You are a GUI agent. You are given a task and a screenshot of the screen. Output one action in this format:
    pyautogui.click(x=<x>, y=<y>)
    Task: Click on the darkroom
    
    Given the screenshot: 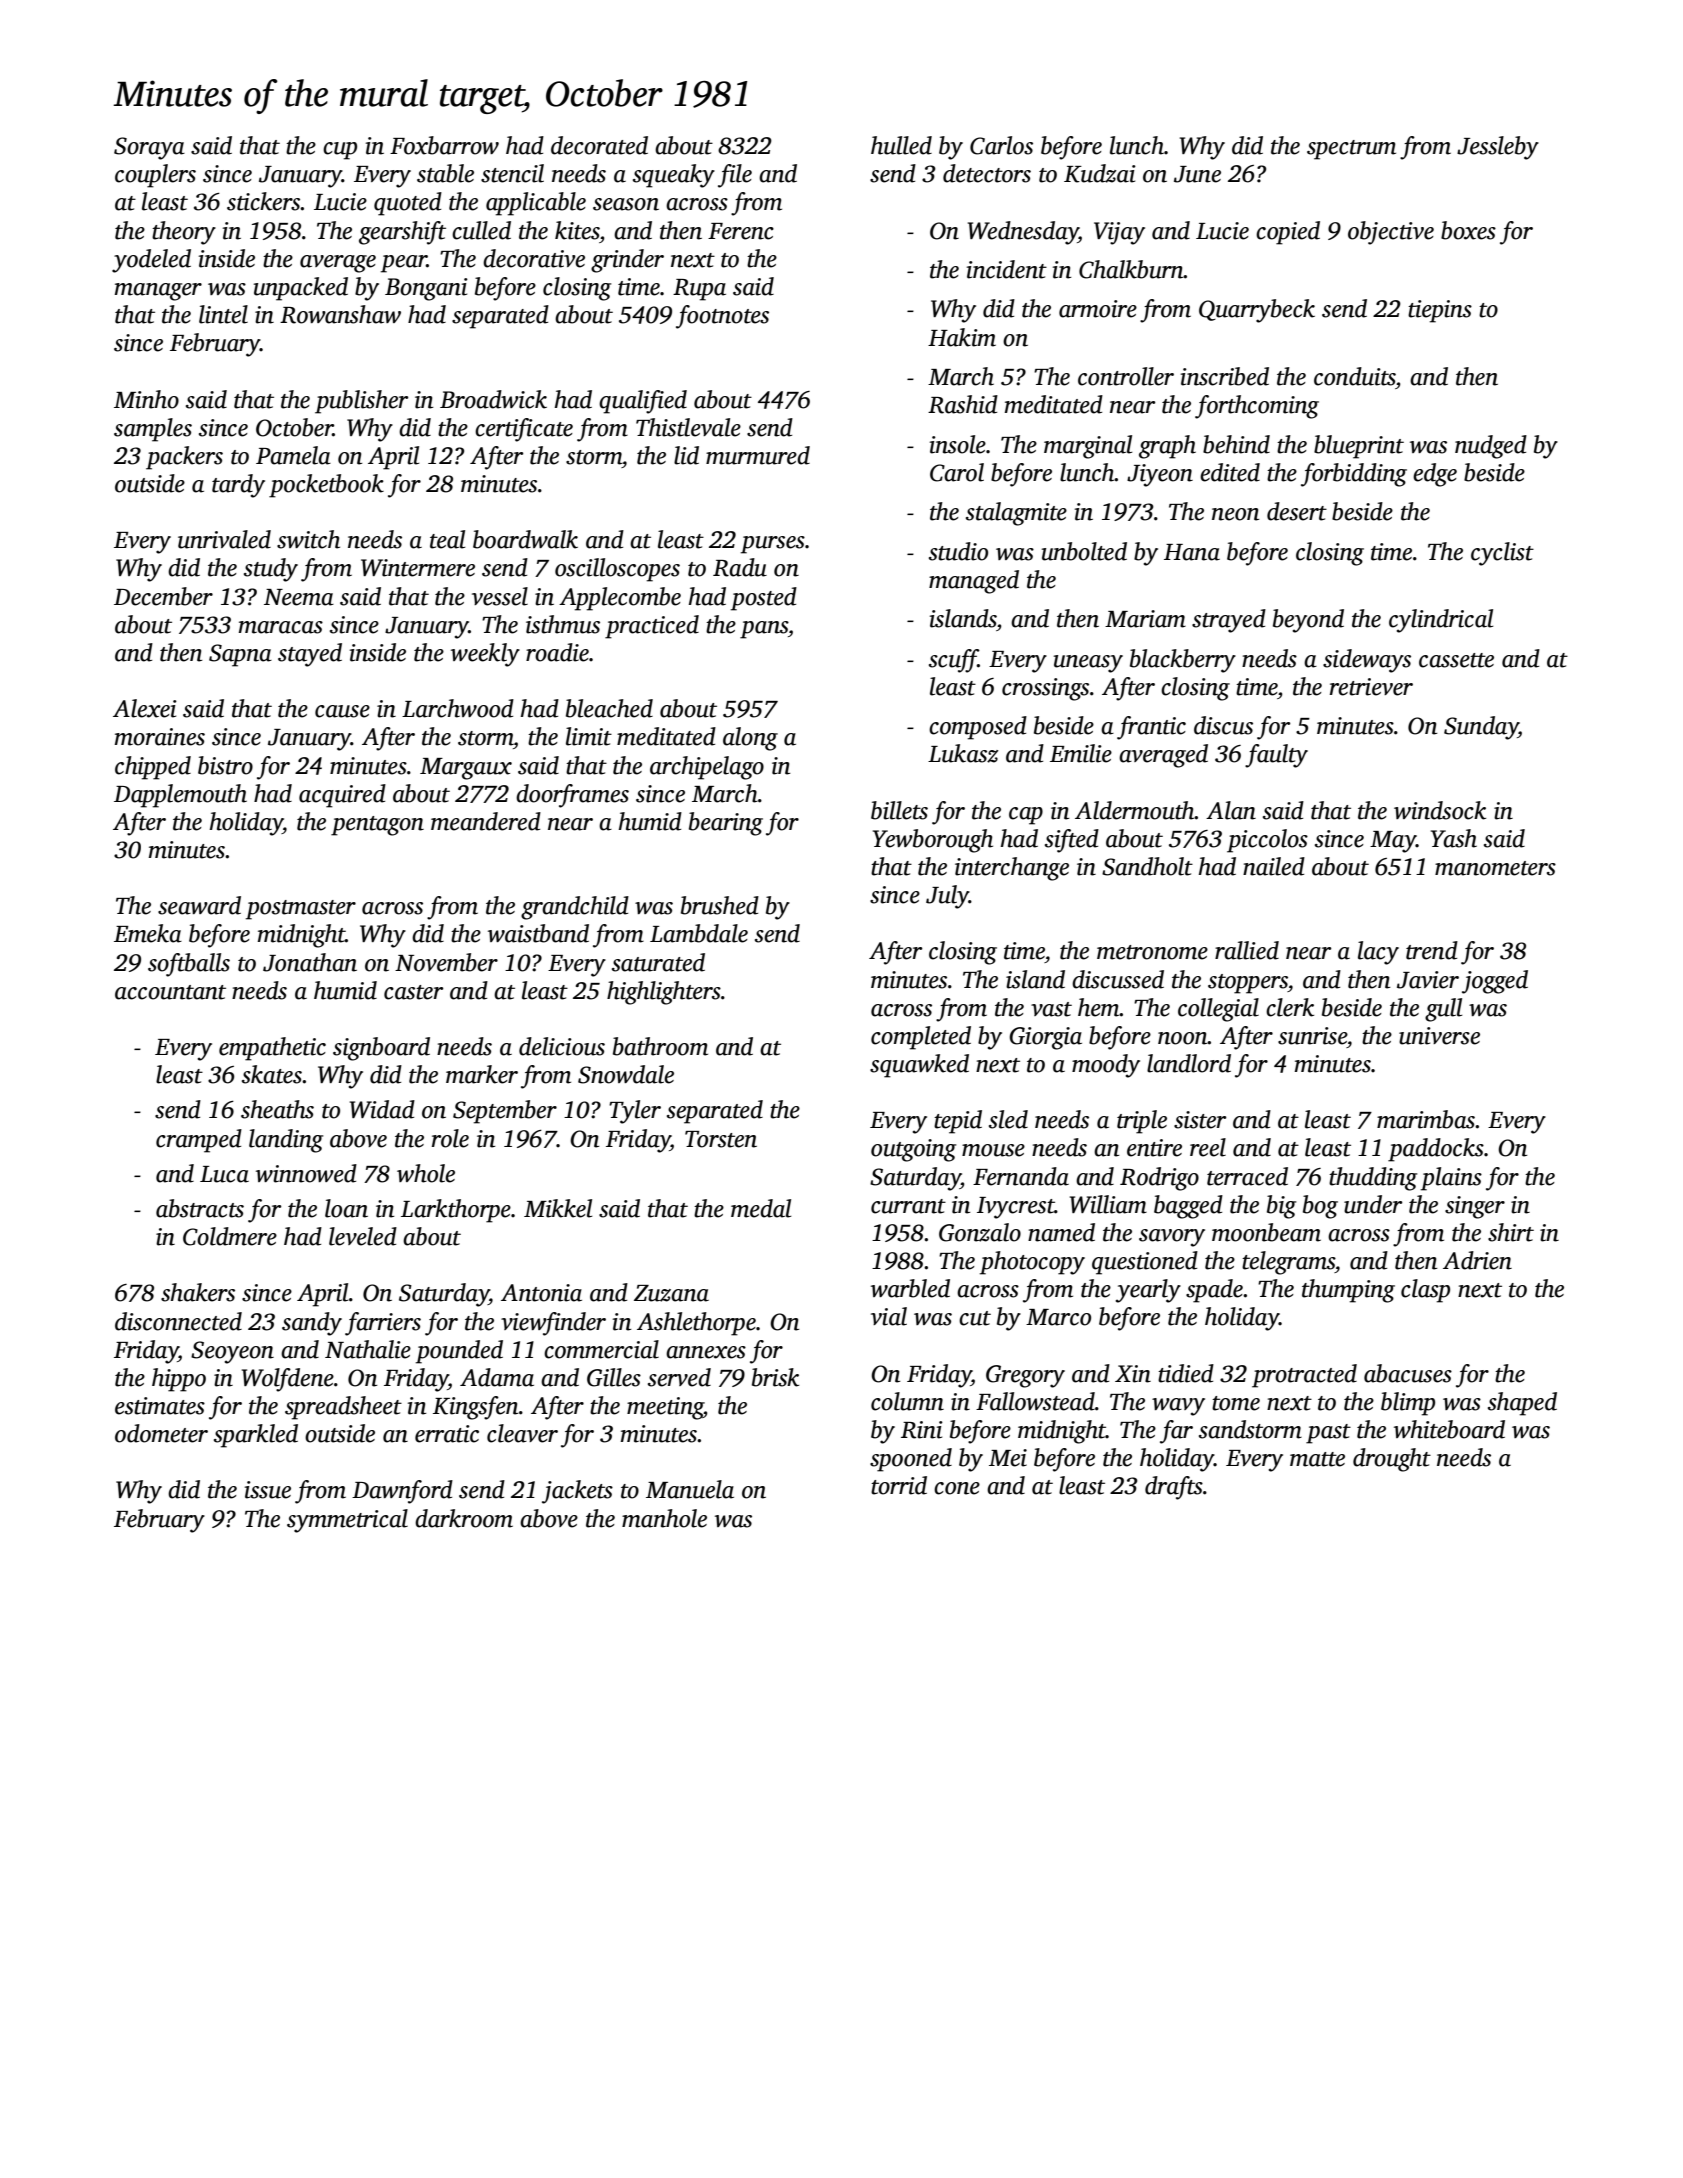 What is the action you would take?
    pyautogui.click(x=464, y=1518)
